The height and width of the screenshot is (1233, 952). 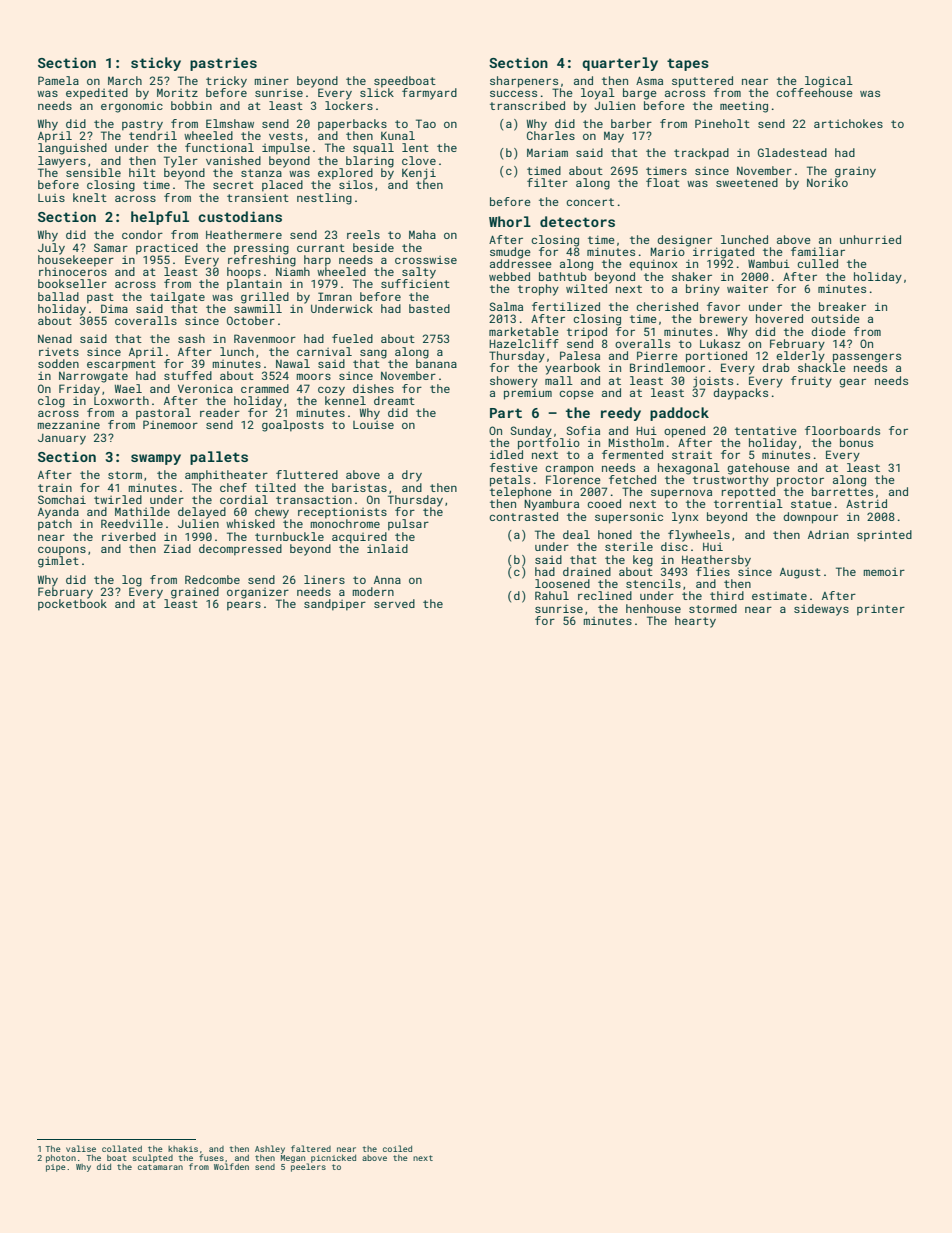 What do you see at coordinates (513, 93) in the screenshot?
I see `success` at bounding box center [513, 93].
